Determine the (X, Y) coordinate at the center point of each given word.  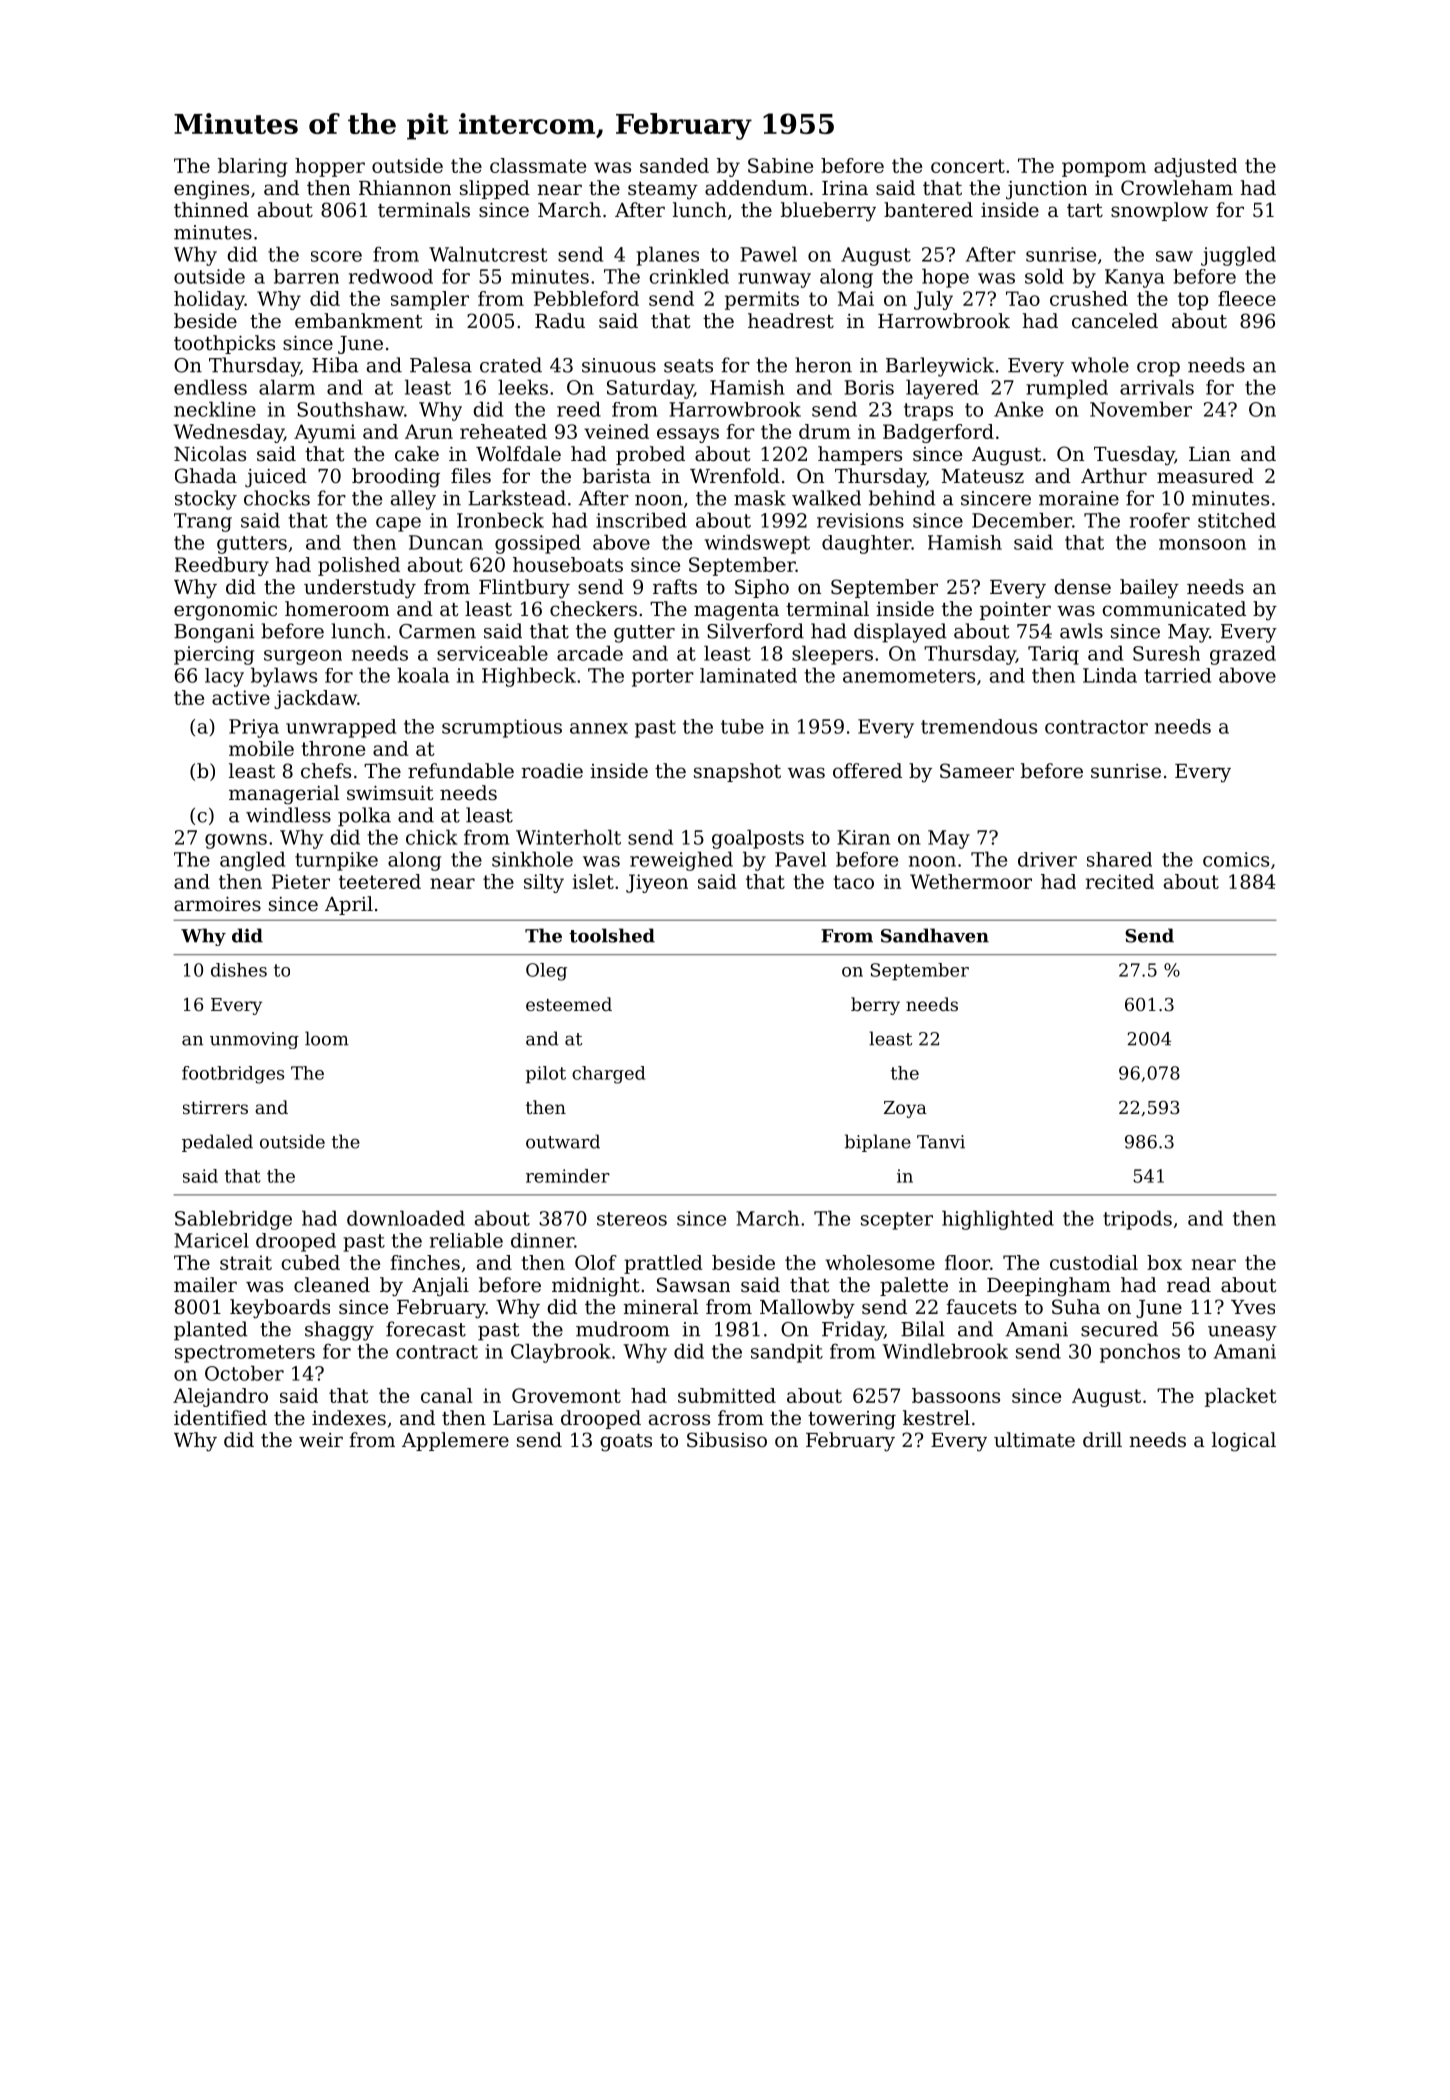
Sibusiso (727, 1440)
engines (211, 190)
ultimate (1034, 1439)
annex (599, 728)
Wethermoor (971, 881)
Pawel (768, 254)
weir (321, 1440)
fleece (1247, 298)
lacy (224, 677)
